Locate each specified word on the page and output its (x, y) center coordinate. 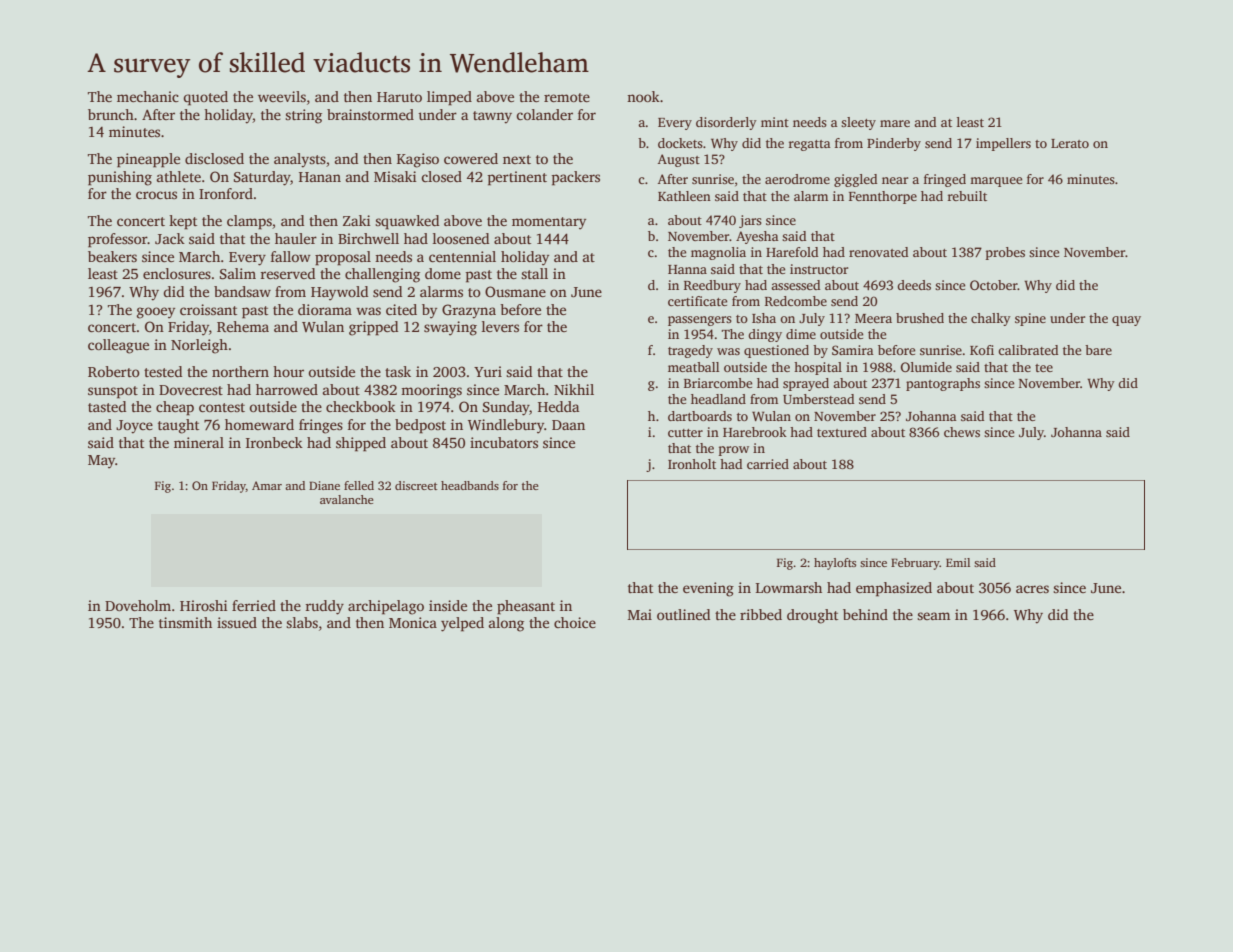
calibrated (1028, 350)
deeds (914, 285)
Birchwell (368, 238)
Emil (958, 562)
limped (449, 98)
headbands (470, 485)
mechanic (148, 96)
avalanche (346, 499)
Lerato (1070, 143)
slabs (302, 622)
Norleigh (199, 346)
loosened (461, 238)
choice (575, 622)
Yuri (488, 371)
